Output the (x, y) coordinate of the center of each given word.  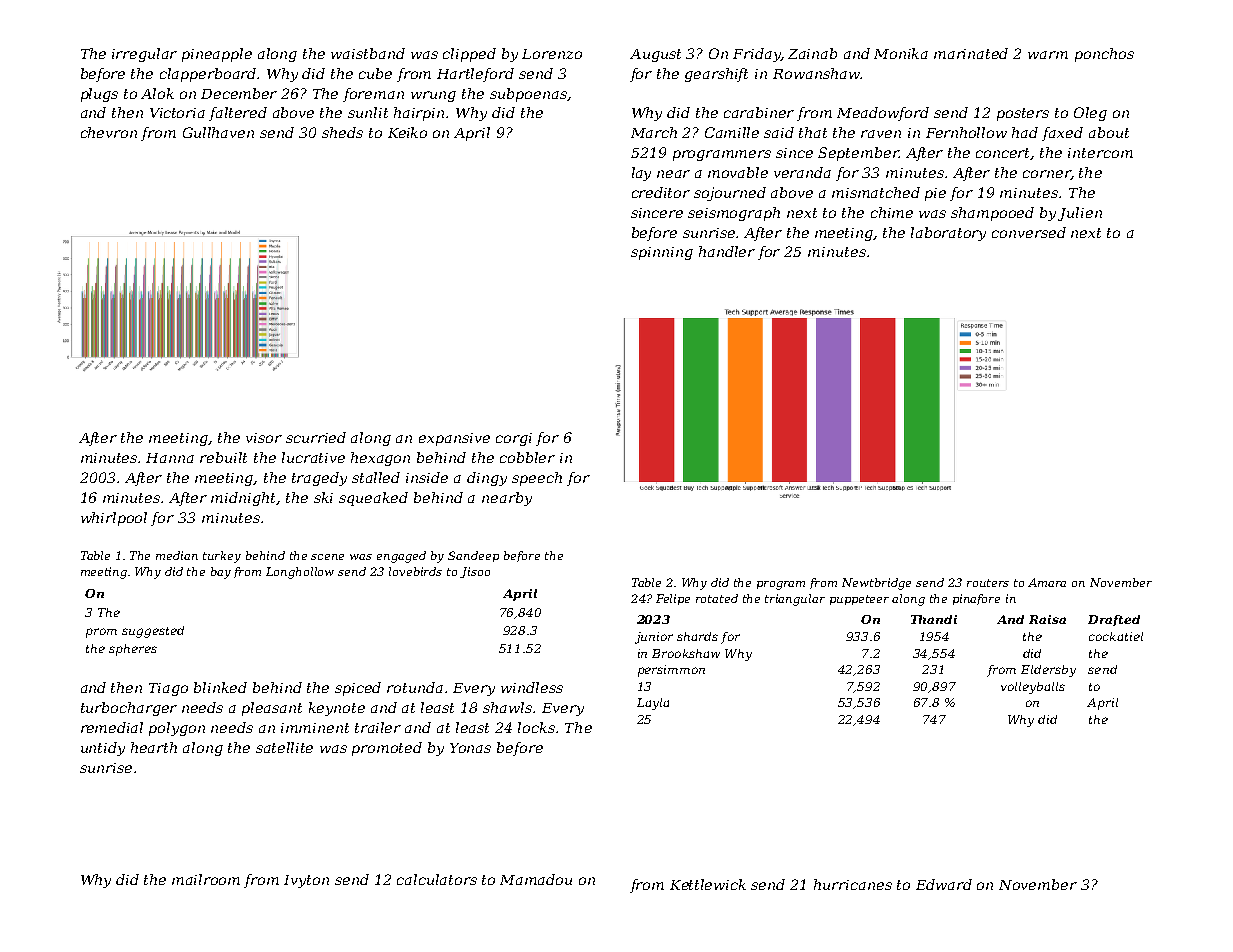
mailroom (206, 879)
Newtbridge (876, 584)
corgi (514, 439)
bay (221, 573)
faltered (238, 114)
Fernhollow (966, 132)
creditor (661, 192)
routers (988, 583)
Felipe (673, 599)
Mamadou (536, 879)
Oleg (1090, 114)
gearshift (716, 75)
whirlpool (114, 519)
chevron (109, 132)
